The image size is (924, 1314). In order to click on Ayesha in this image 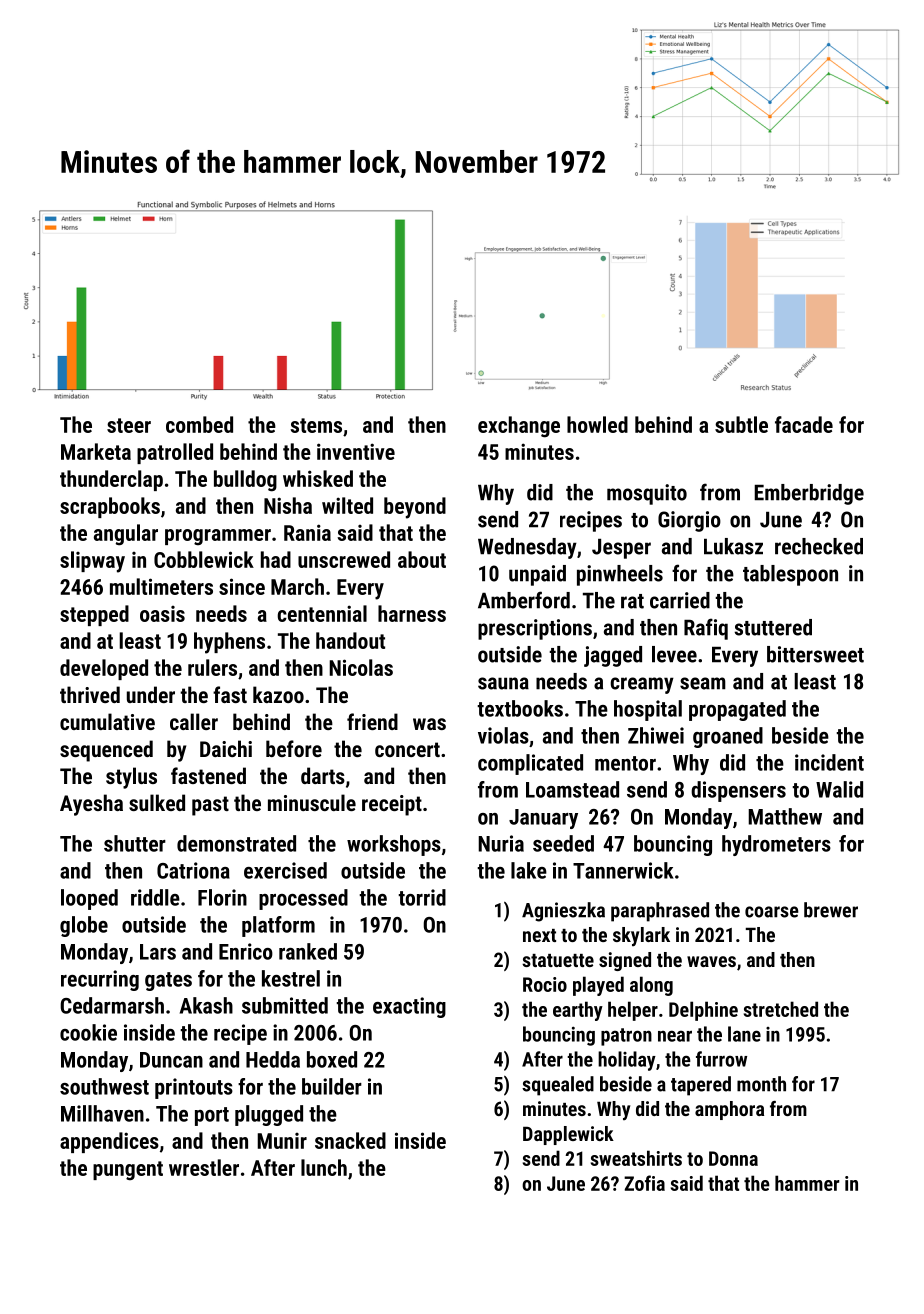, I will do `click(91, 805)`.
